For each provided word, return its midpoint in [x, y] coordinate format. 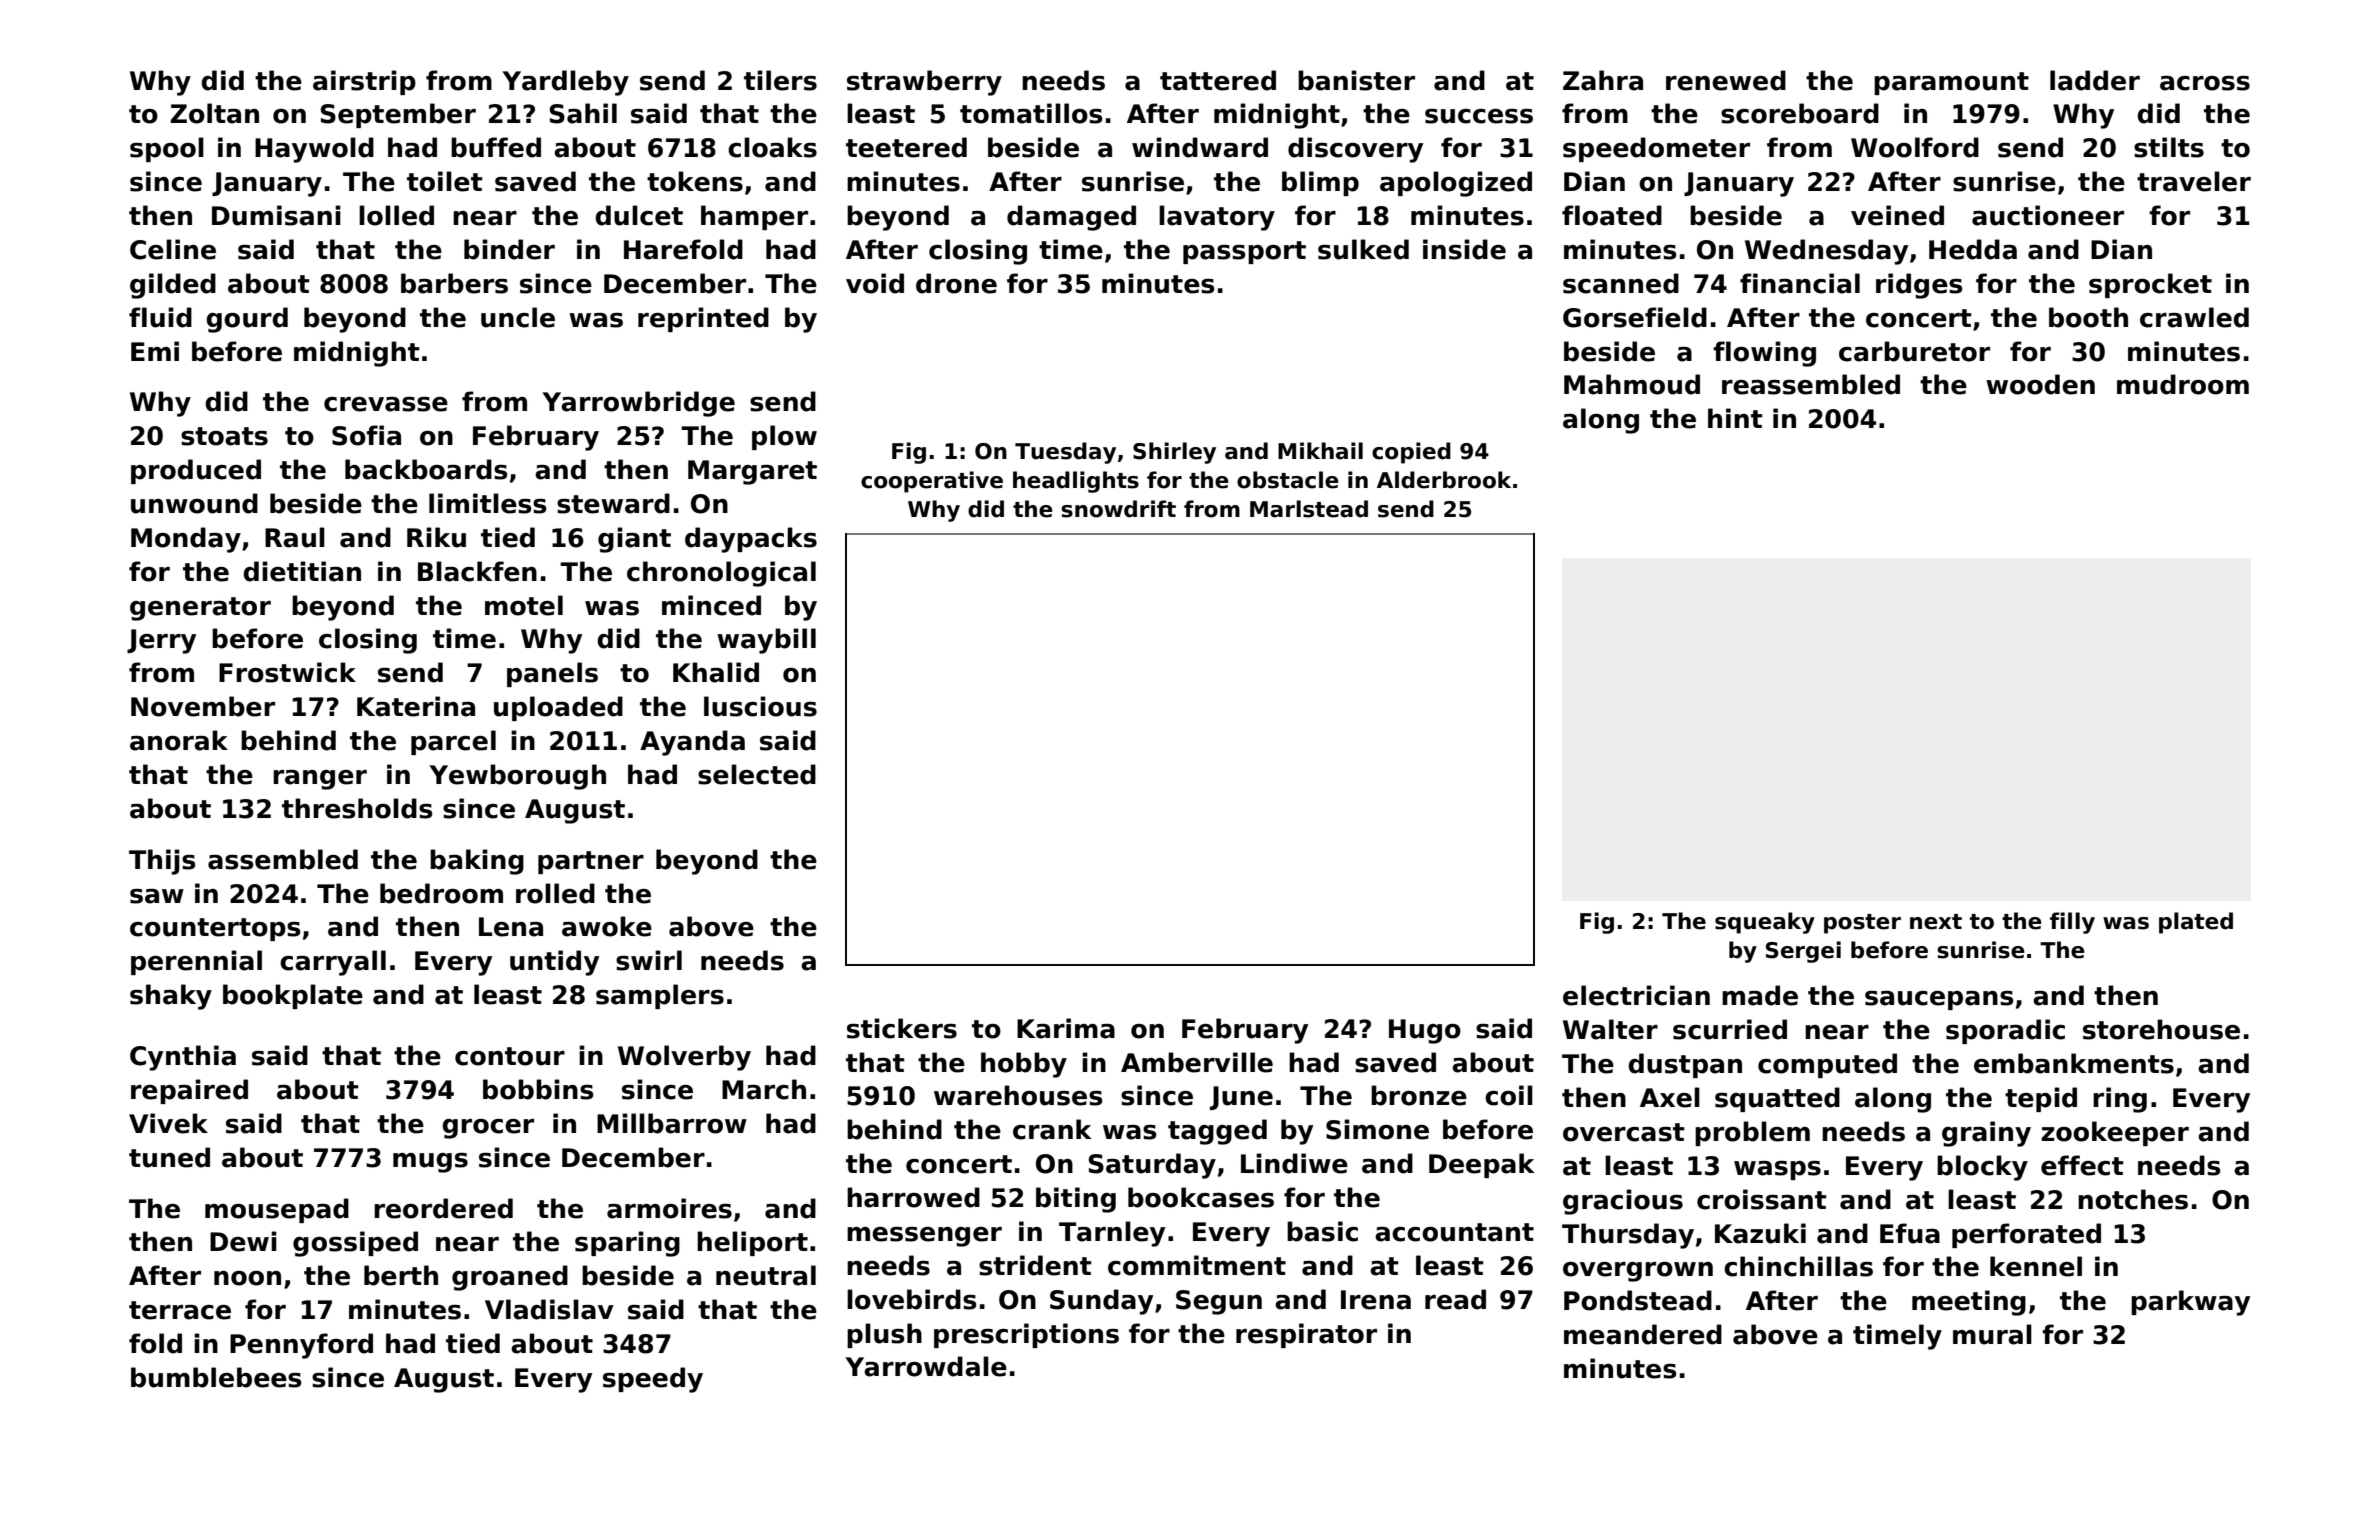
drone [956, 283]
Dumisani [276, 215]
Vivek [168, 1123]
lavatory [1217, 218]
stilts [2169, 147]
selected [757, 774]
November [203, 706]
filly [2072, 923]
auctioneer [2048, 215]
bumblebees [216, 1377]
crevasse [386, 404]
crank [1052, 1129]
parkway [2190, 1303]
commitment [1197, 1265]
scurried [1730, 1029]
